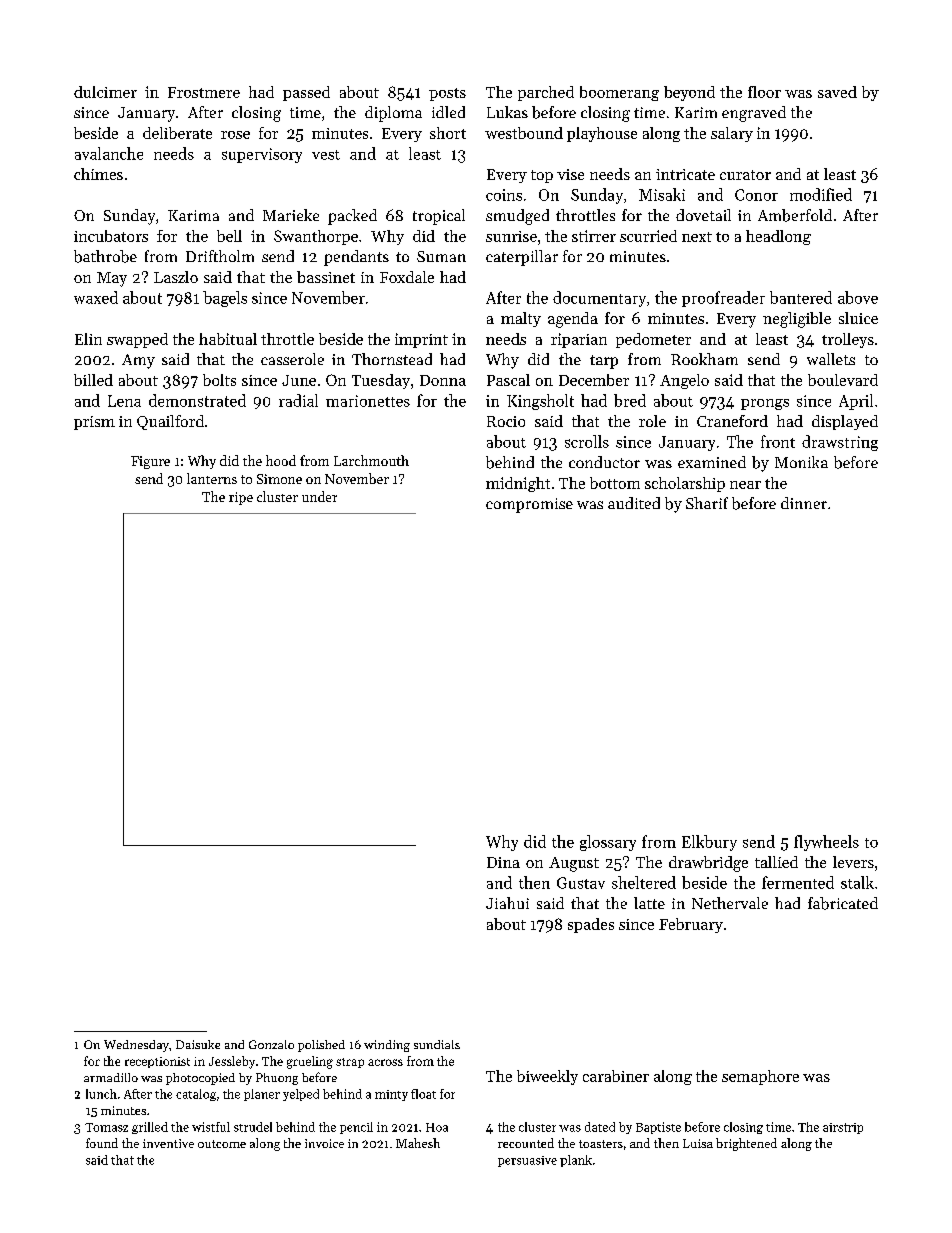 The width and height of the screenshot is (952, 1233). Describe the element at coordinates (526, 1143) in the screenshot. I see `recounted` at that location.
